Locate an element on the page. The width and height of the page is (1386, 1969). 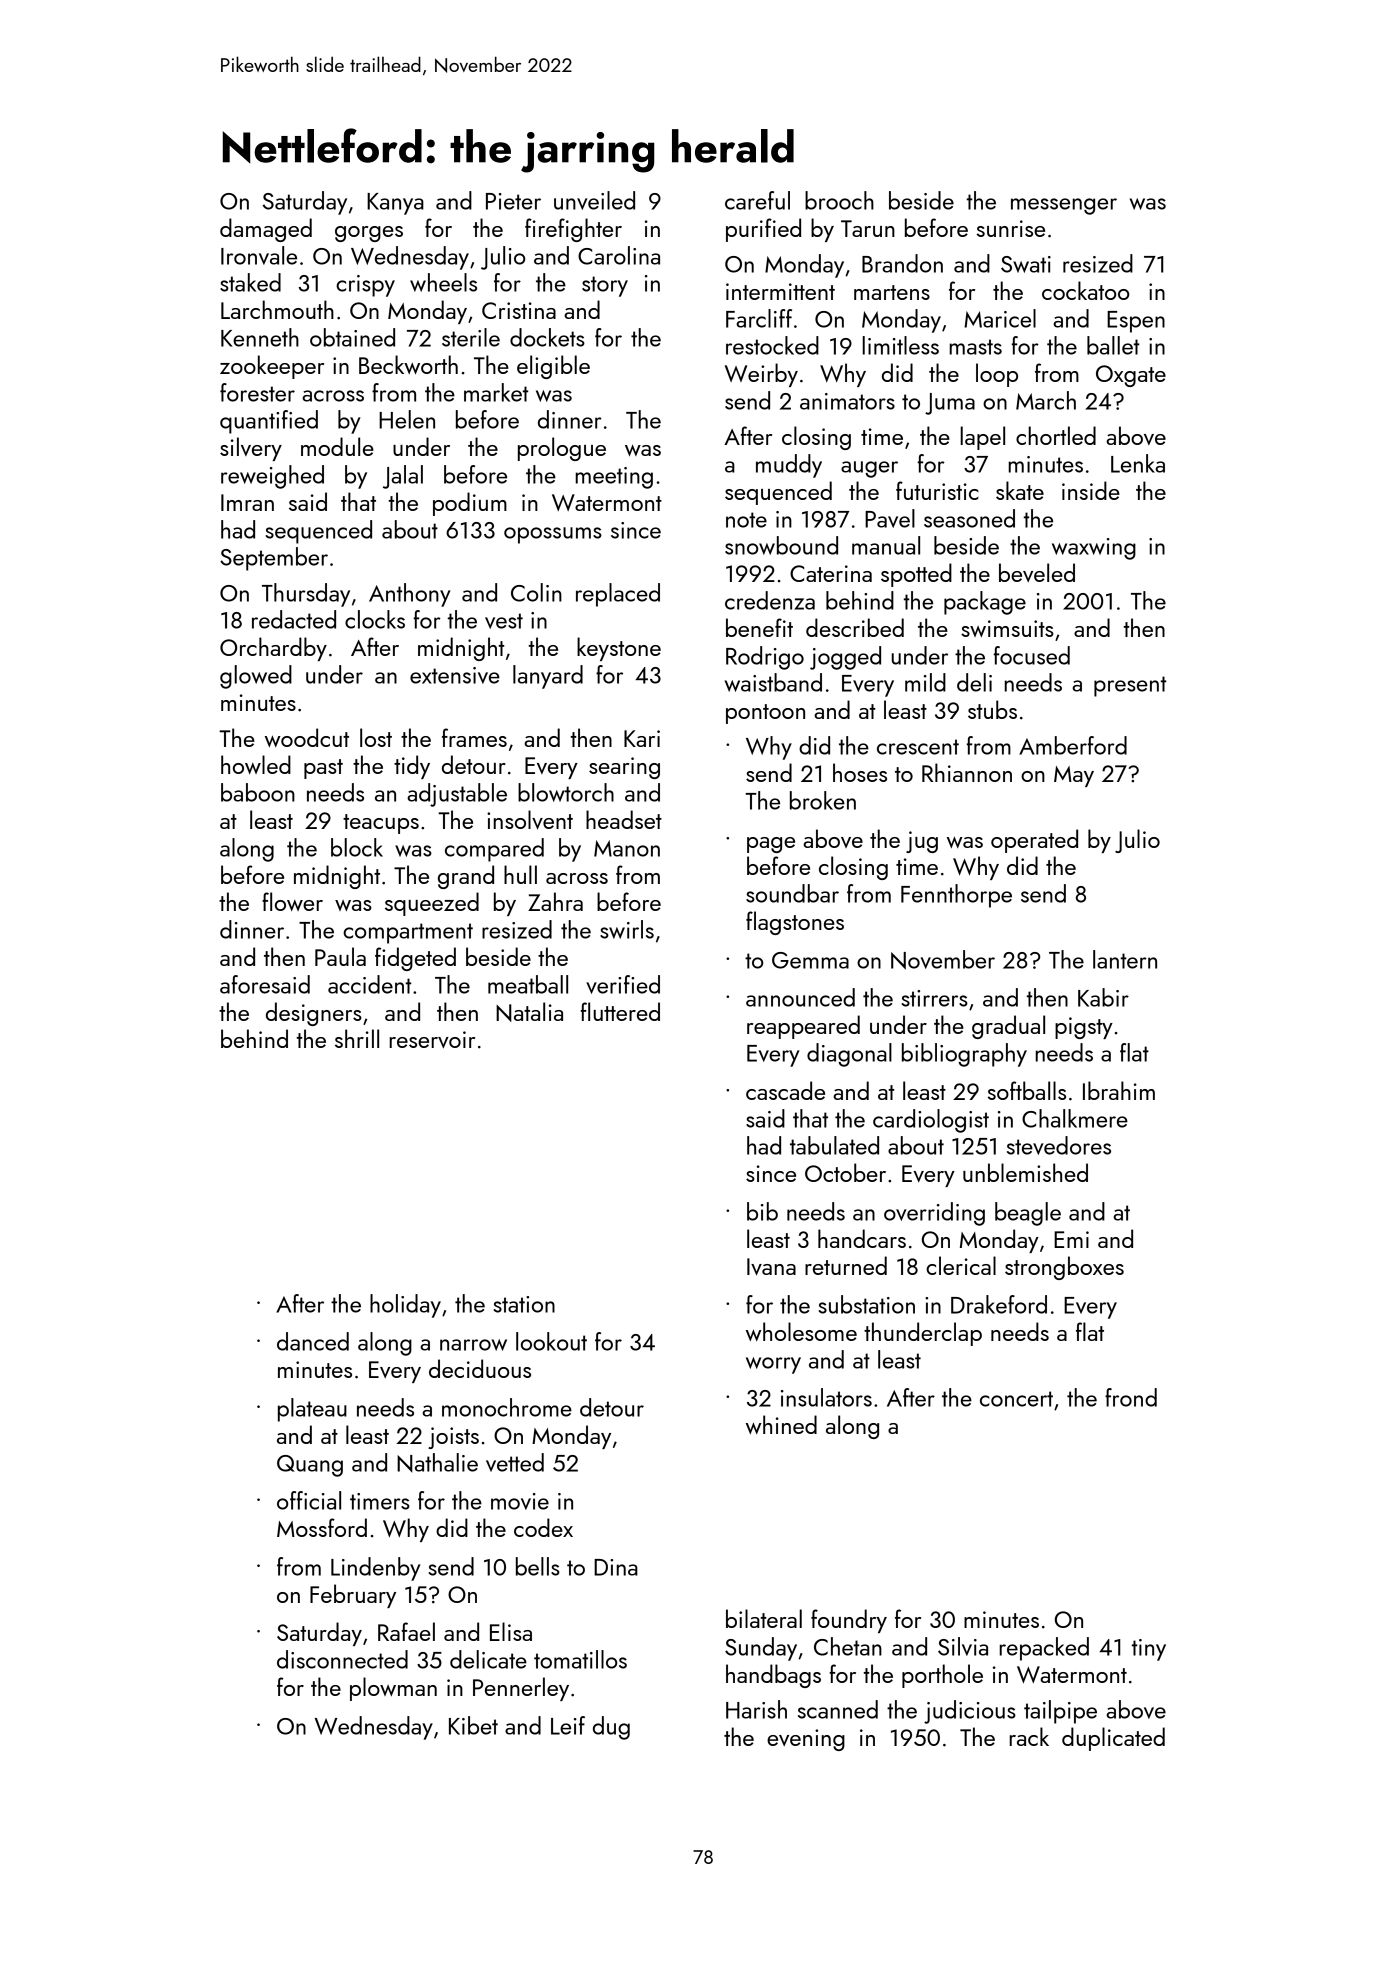
pontoon is located at coordinates (765, 714).
